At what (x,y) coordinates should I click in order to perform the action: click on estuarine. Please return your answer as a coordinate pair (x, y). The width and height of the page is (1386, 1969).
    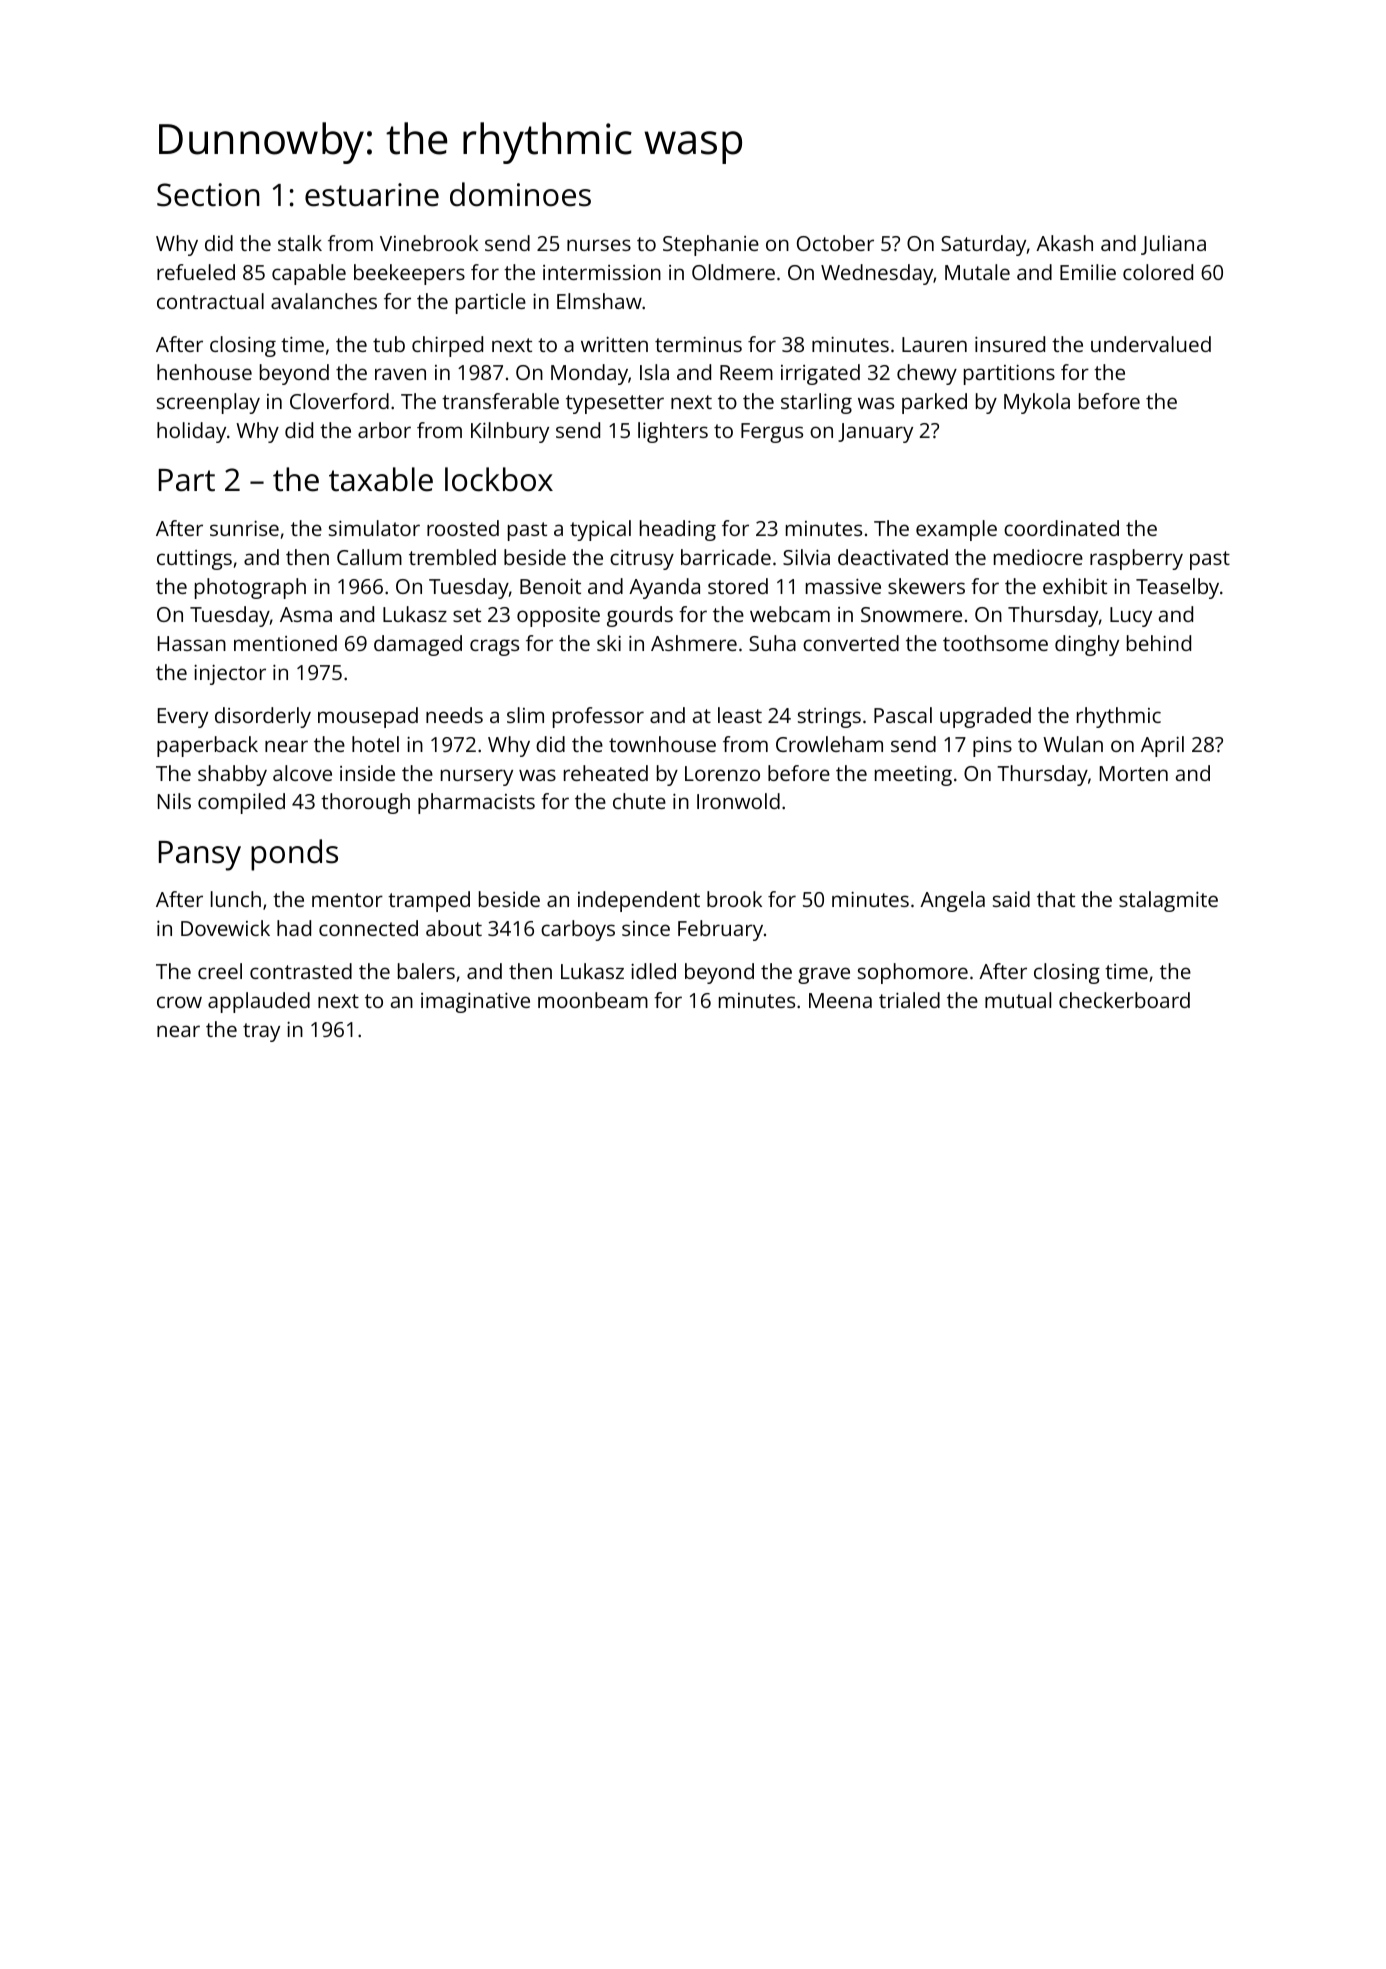
    Looking at the image, I should click on (372, 195).
